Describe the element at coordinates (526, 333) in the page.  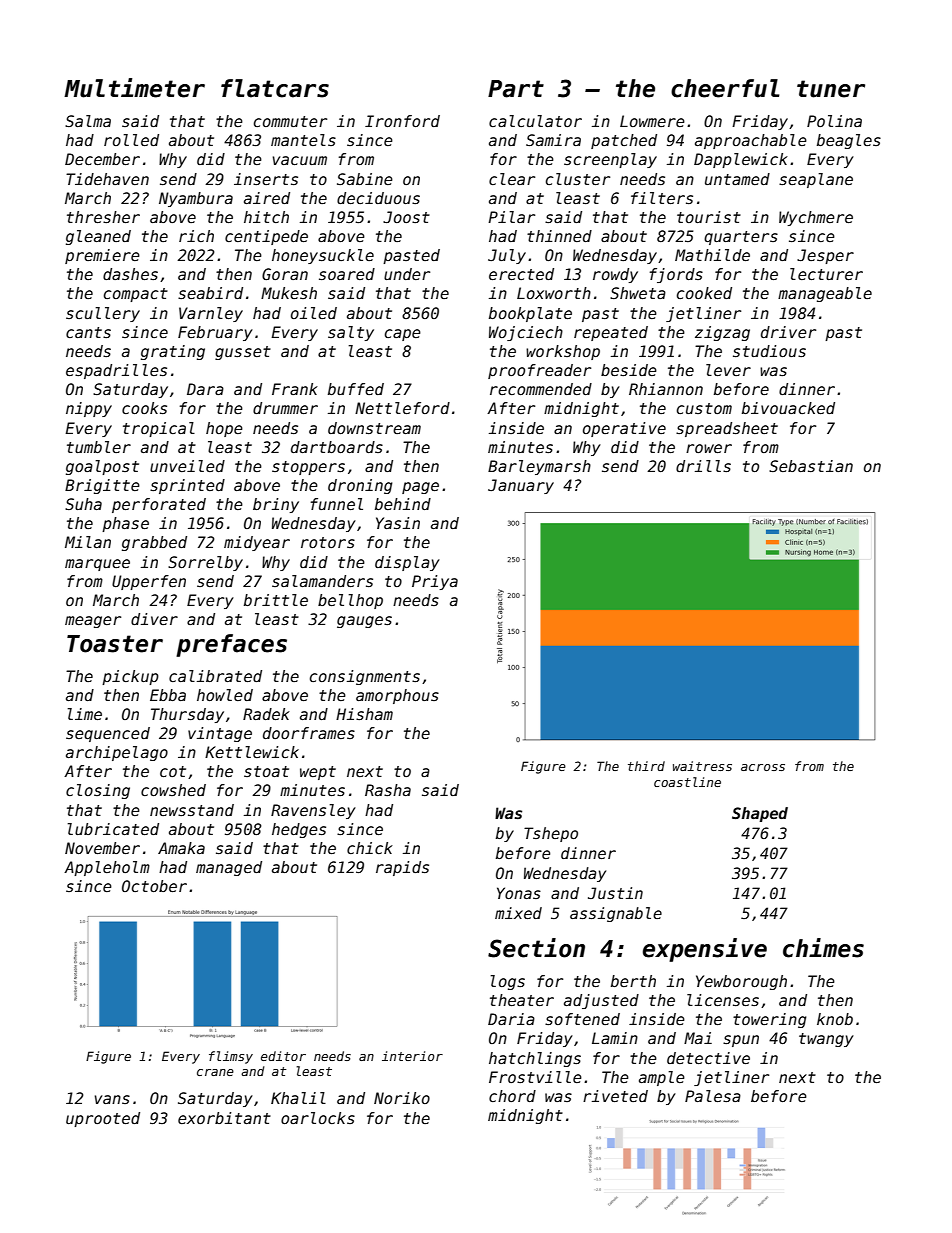
I see `Wojciech` at that location.
